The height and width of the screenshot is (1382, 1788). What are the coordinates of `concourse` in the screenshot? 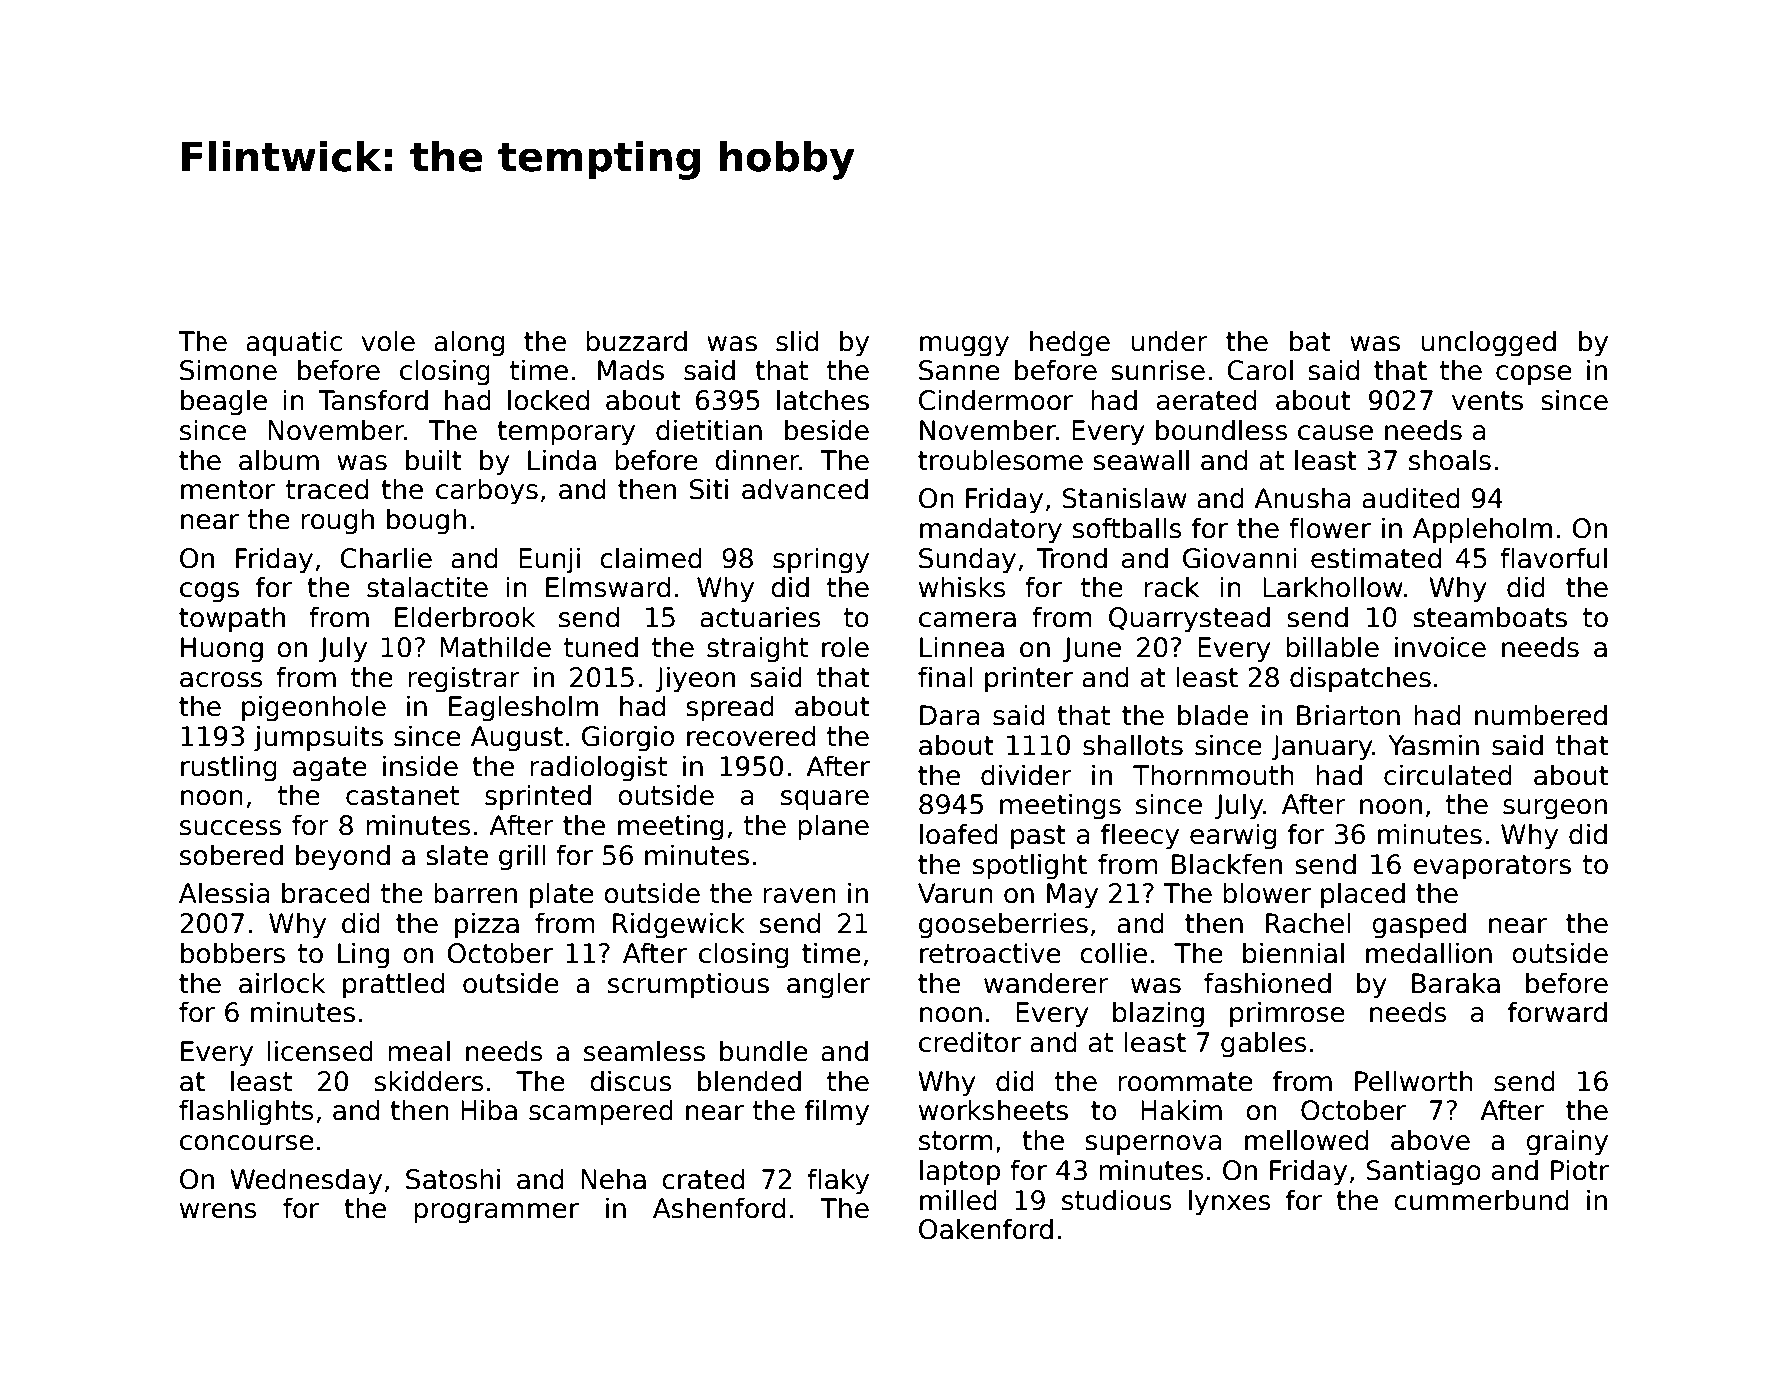 It's located at (247, 1143).
